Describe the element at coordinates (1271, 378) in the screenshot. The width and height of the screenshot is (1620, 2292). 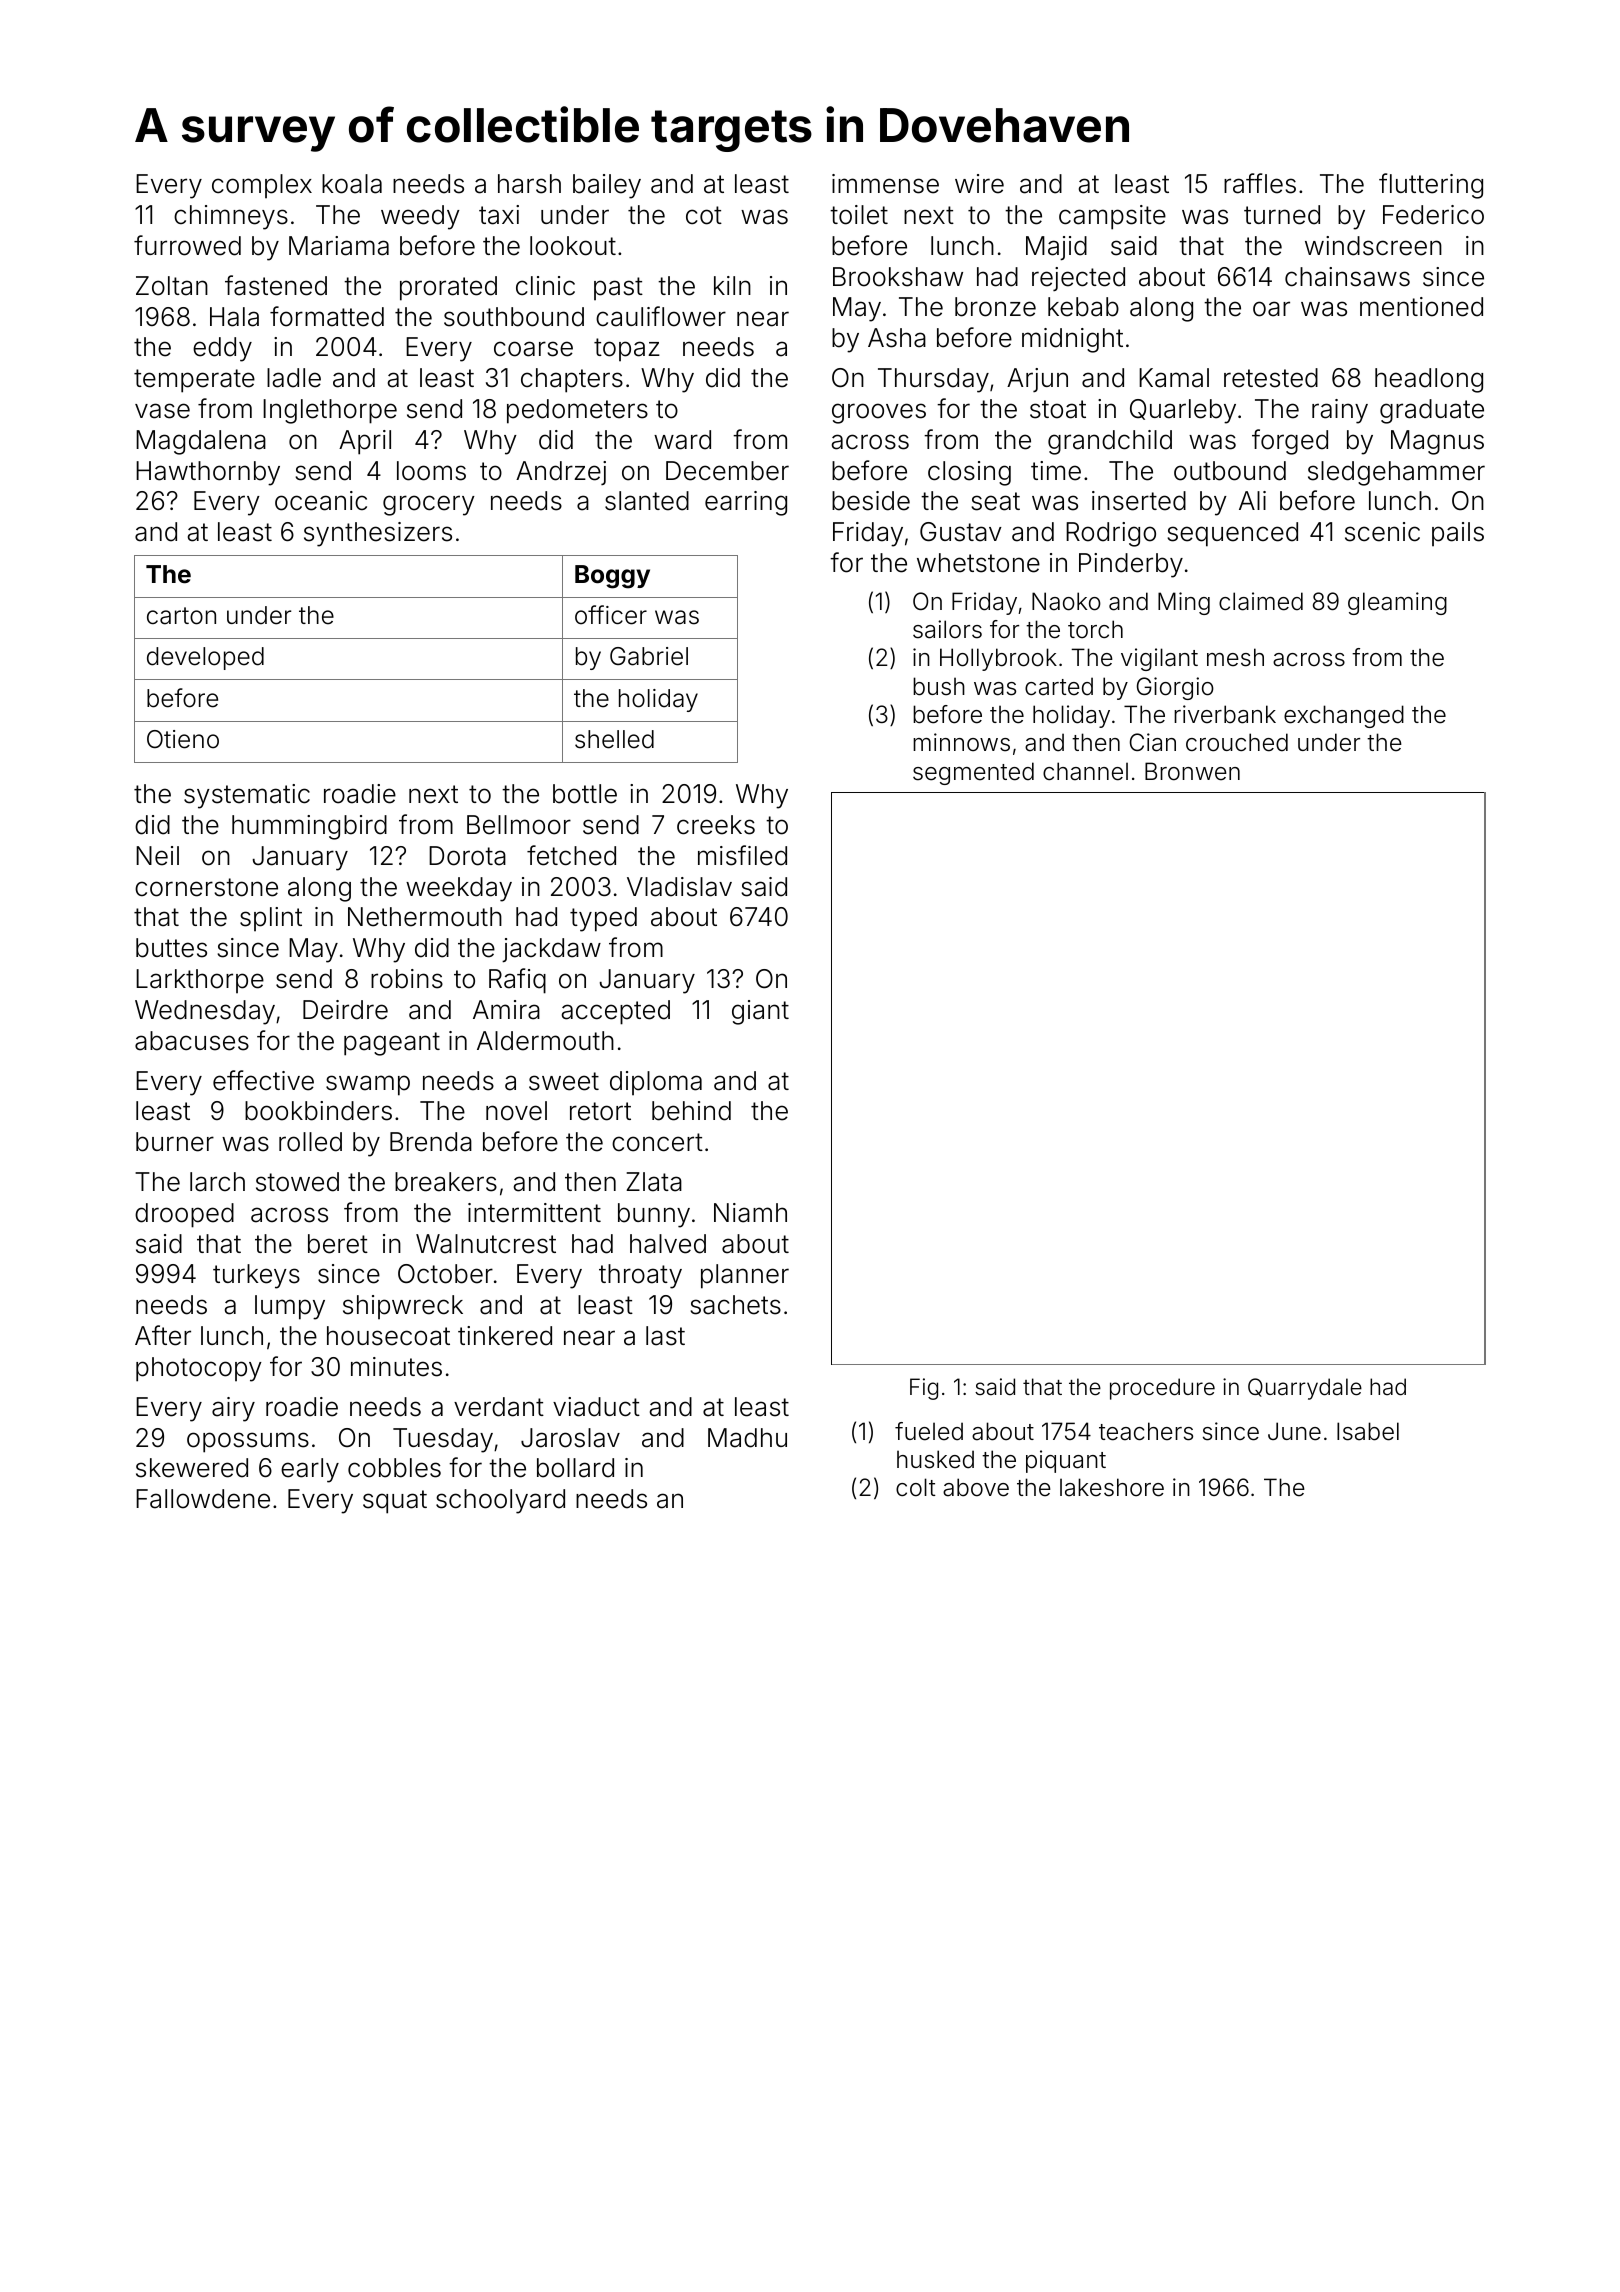
I see `retested` at that location.
